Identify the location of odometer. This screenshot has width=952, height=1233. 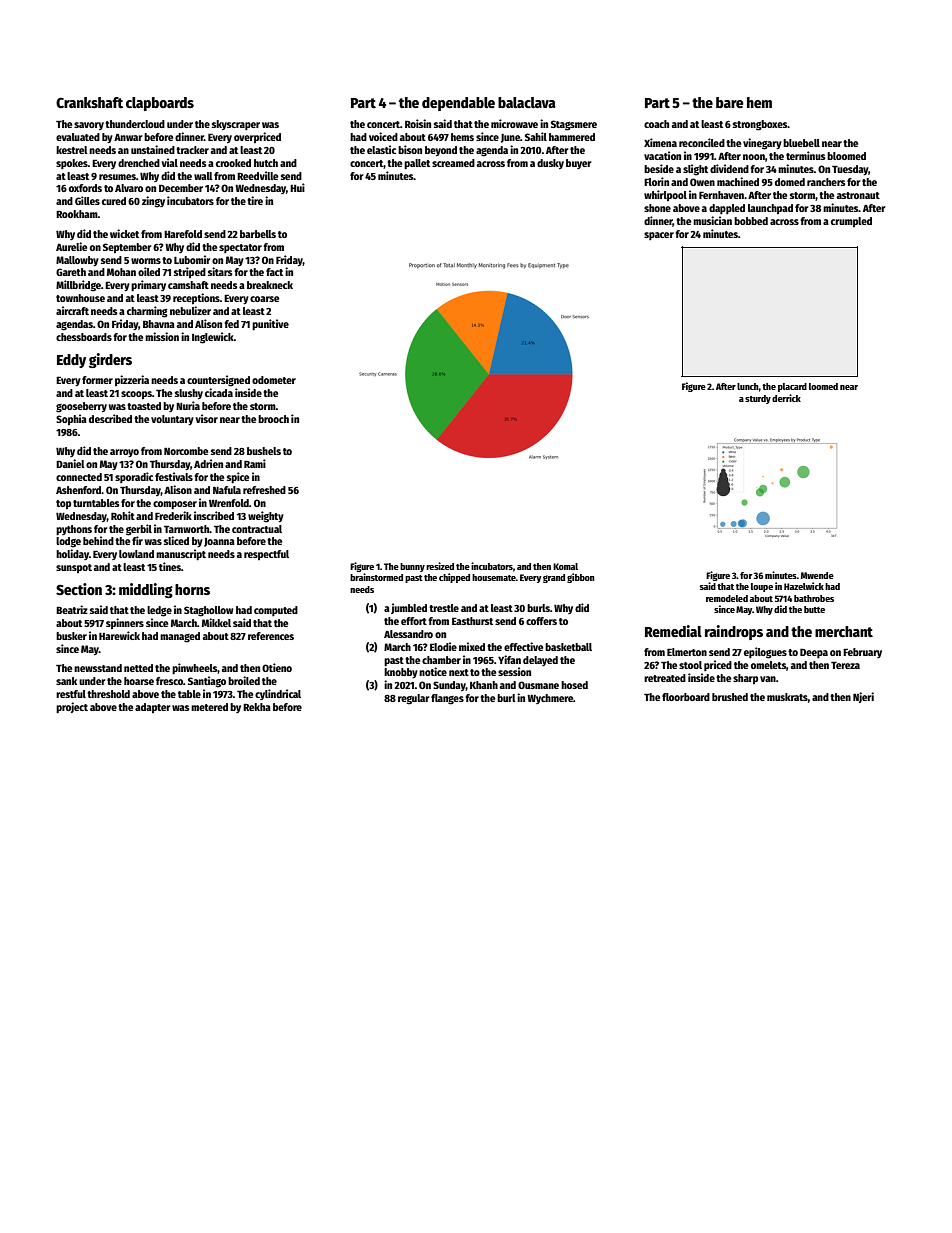
(274, 380).
